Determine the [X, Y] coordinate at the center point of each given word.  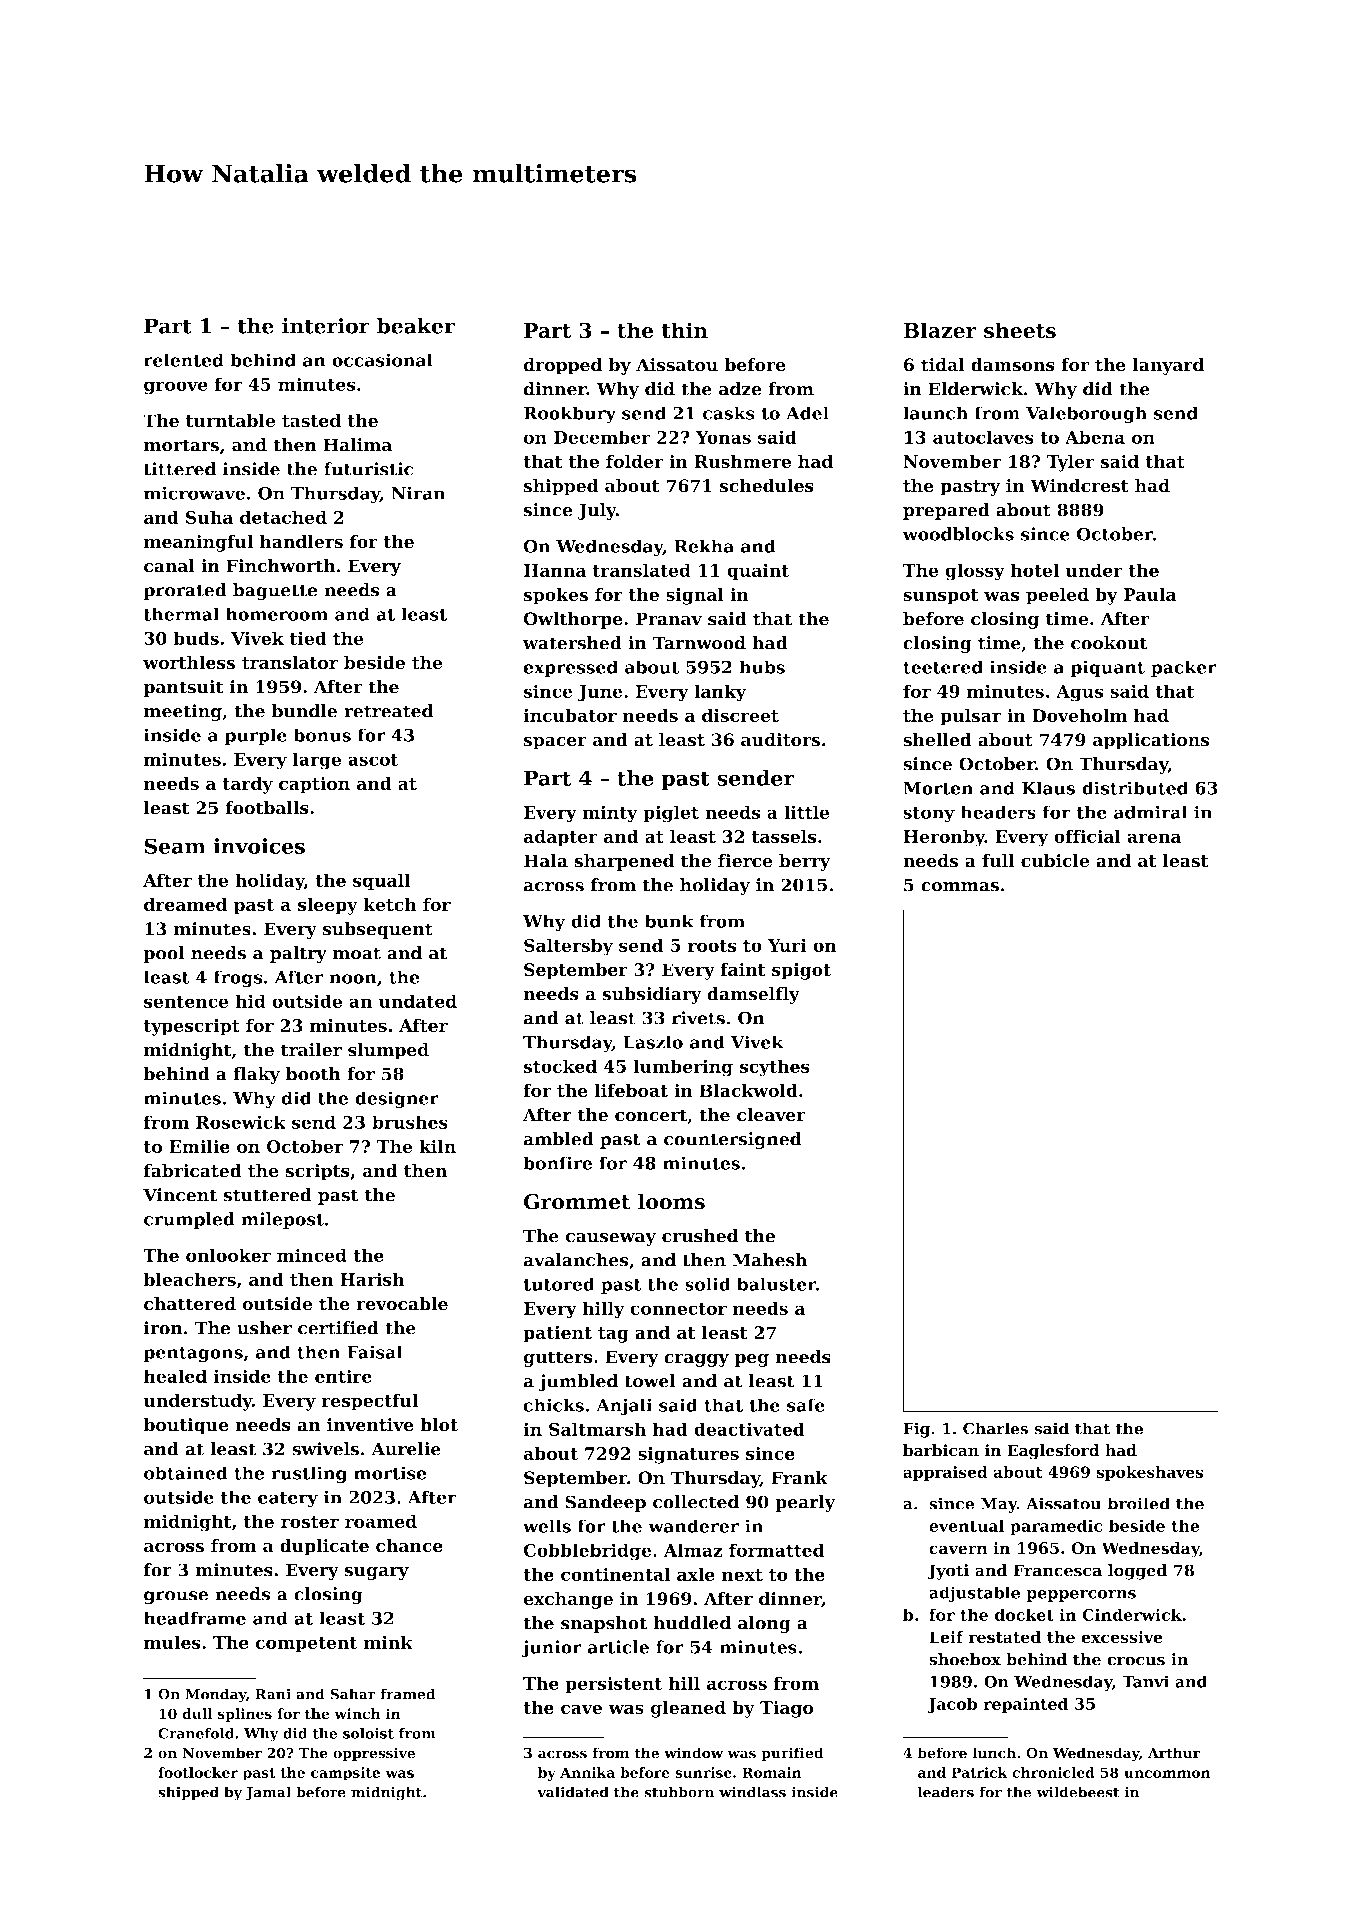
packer [1184, 668]
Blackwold [748, 1090]
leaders [946, 1792]
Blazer [940, 330]
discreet [740, 715]
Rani [273, 1694]
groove [176, 388]
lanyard [1168, 366]
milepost [282, 1220]
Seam [175, 846]
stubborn [679, 1792]
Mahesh [770, 1260]
